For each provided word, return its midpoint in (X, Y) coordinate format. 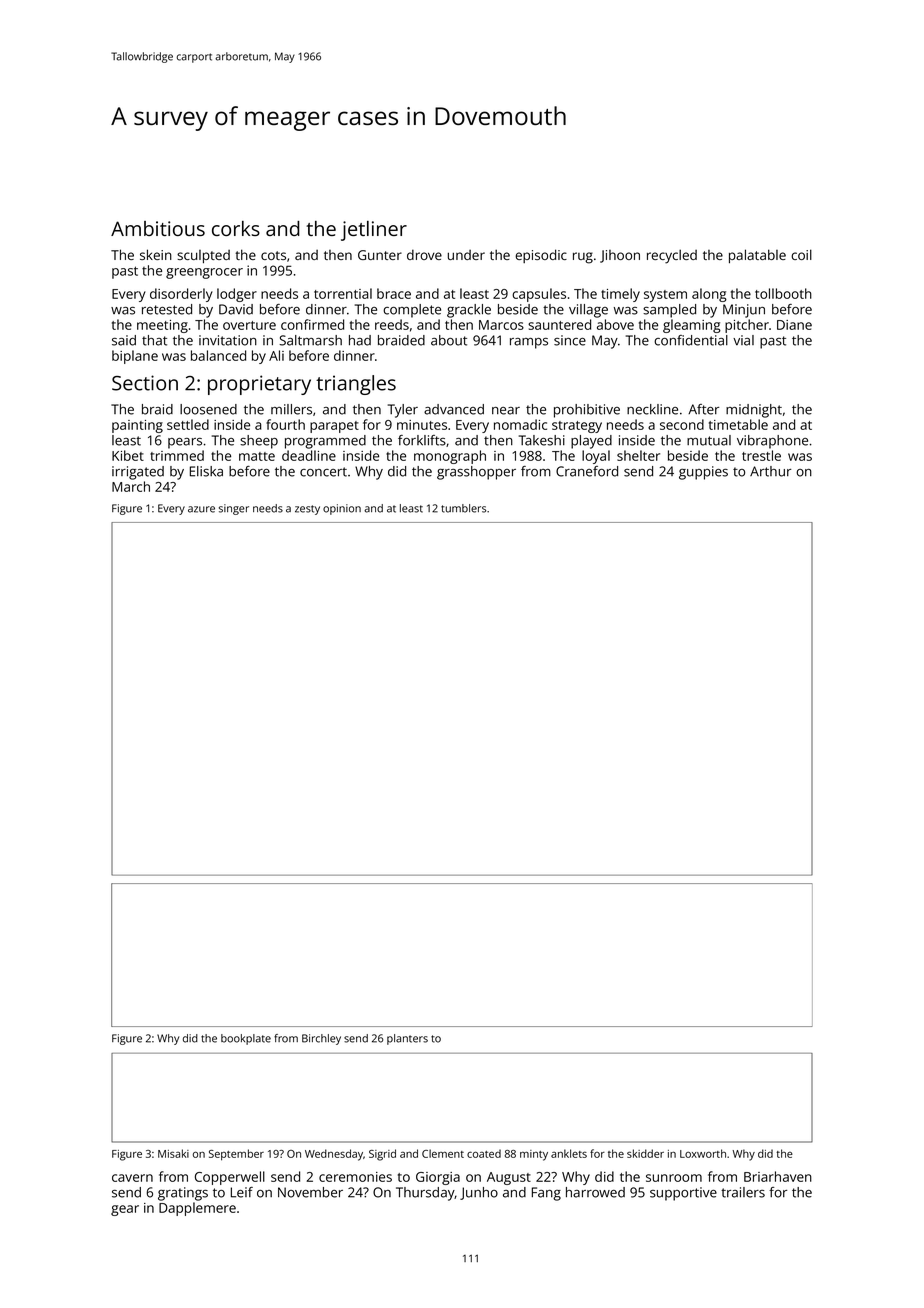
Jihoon (620, 256)
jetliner (374, 231)
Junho (479, 1193)
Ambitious (158, 228)
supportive (683, 1194)
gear (125, 1210)
